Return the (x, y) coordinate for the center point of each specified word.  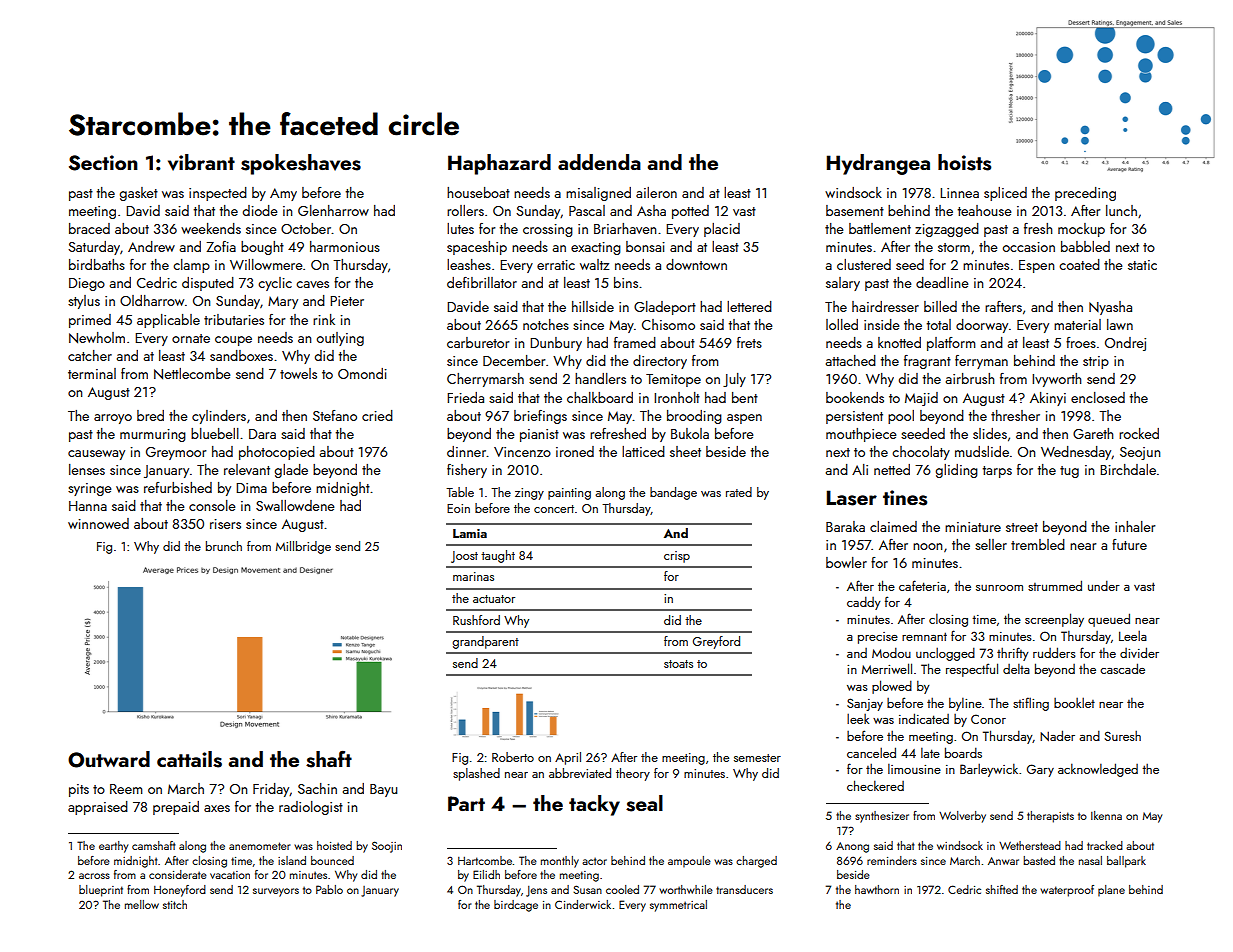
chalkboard (600, 397)
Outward (109, 759)
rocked (1139, 433)
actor (594, 861)
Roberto (513, 757)
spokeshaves (301, 164)
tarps (997, 472)
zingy (529, 494)
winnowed (98, 523)
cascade (1122, 668)
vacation (230, 875)
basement (855, 210)
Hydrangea (878, 164)
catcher (90, 355)
